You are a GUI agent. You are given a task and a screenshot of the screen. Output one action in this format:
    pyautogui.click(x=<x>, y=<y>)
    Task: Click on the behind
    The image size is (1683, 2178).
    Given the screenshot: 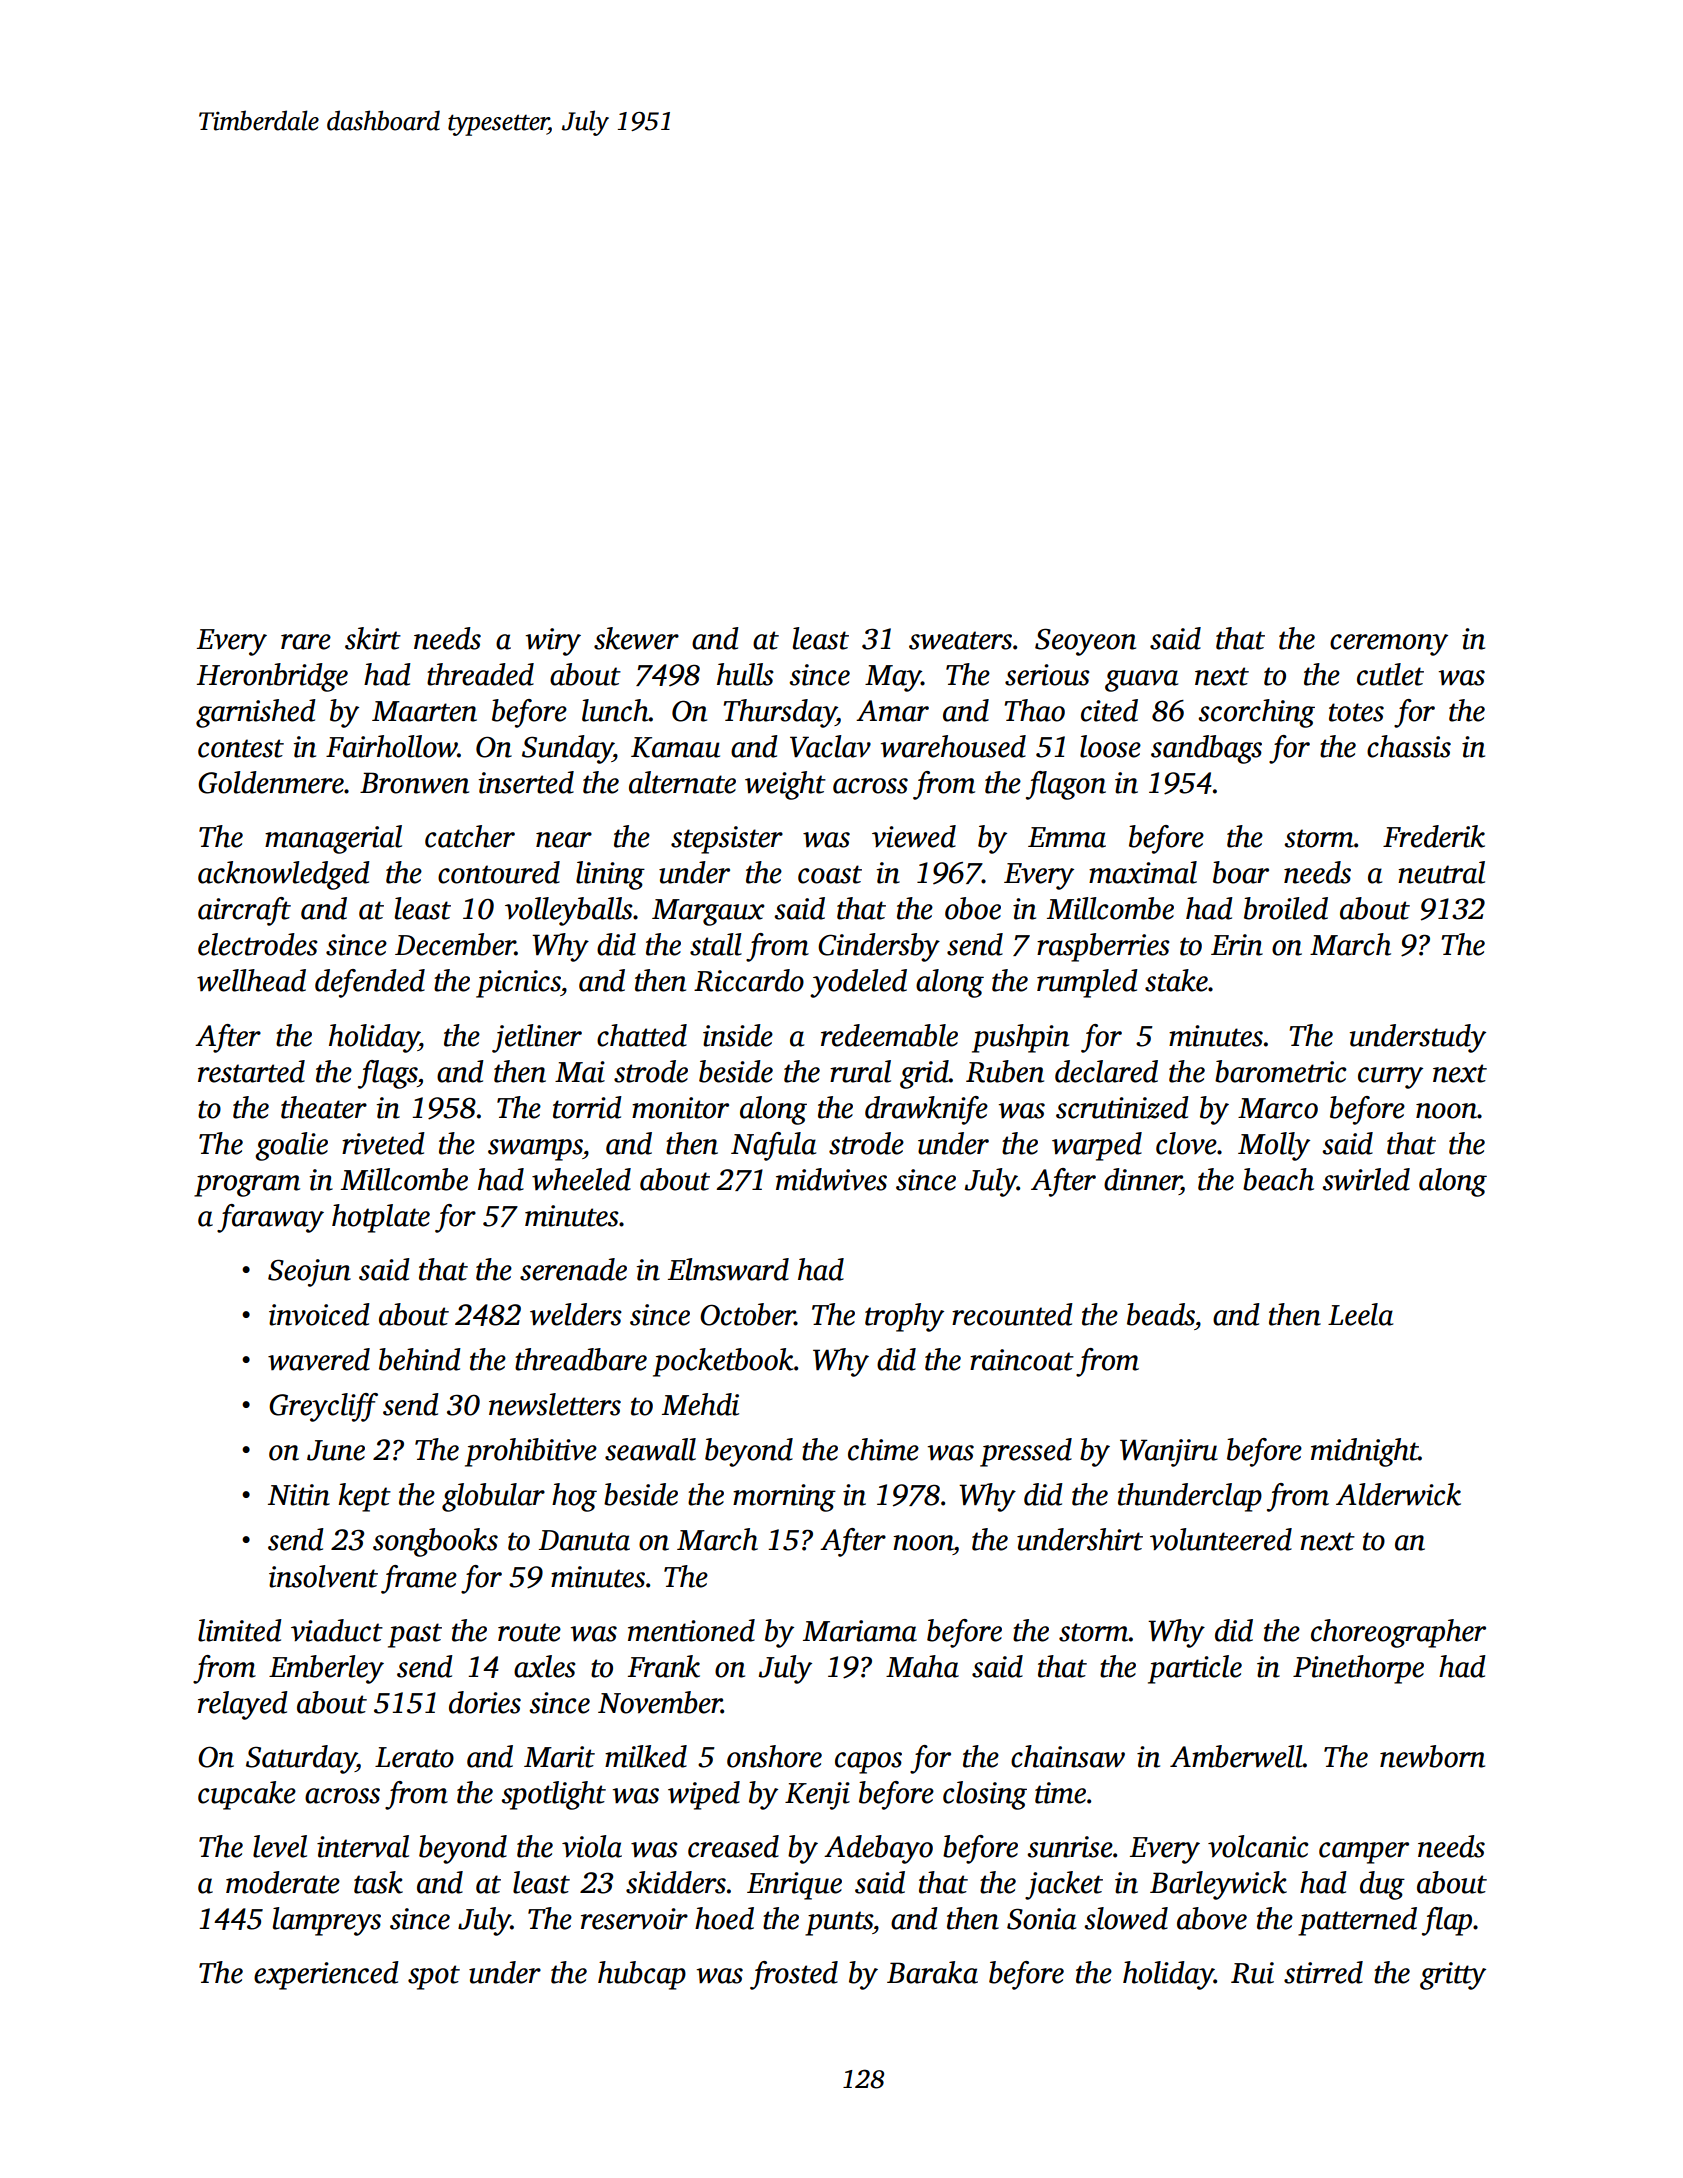 What is the action you would take?
    pyautogui.click(x=420, y=1359)
